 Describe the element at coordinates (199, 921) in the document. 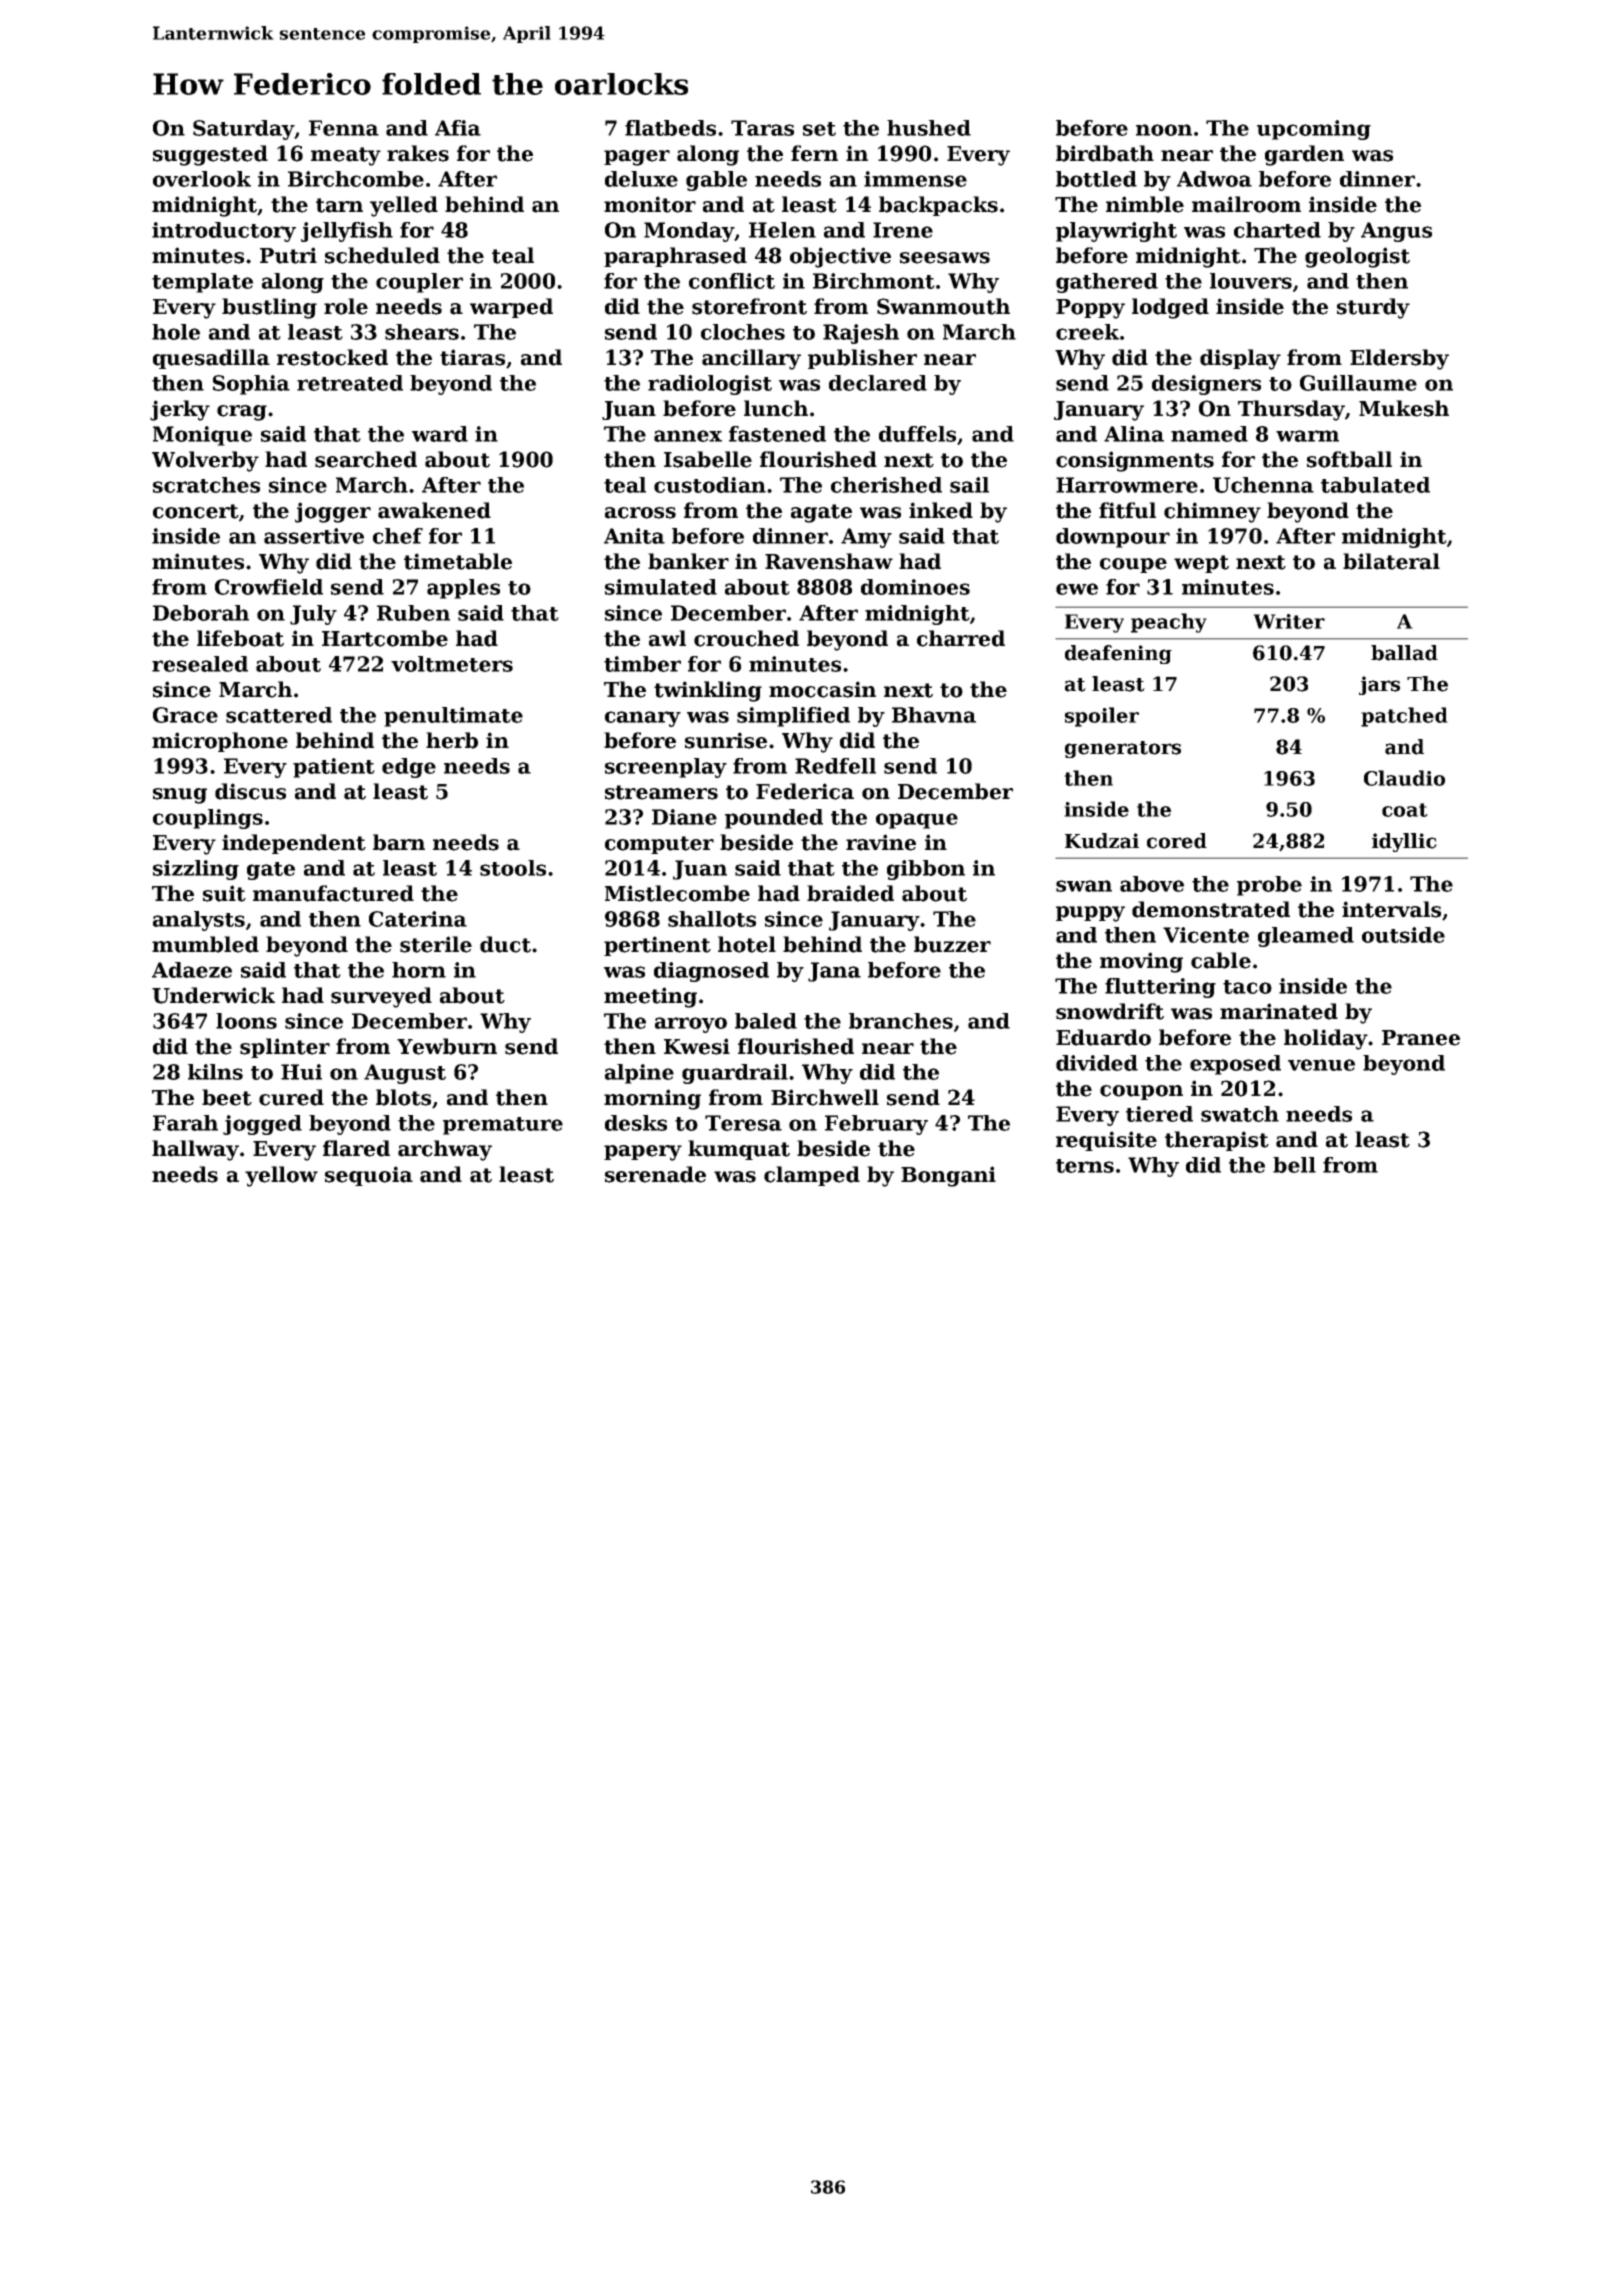

I see `analysts` at that location.
